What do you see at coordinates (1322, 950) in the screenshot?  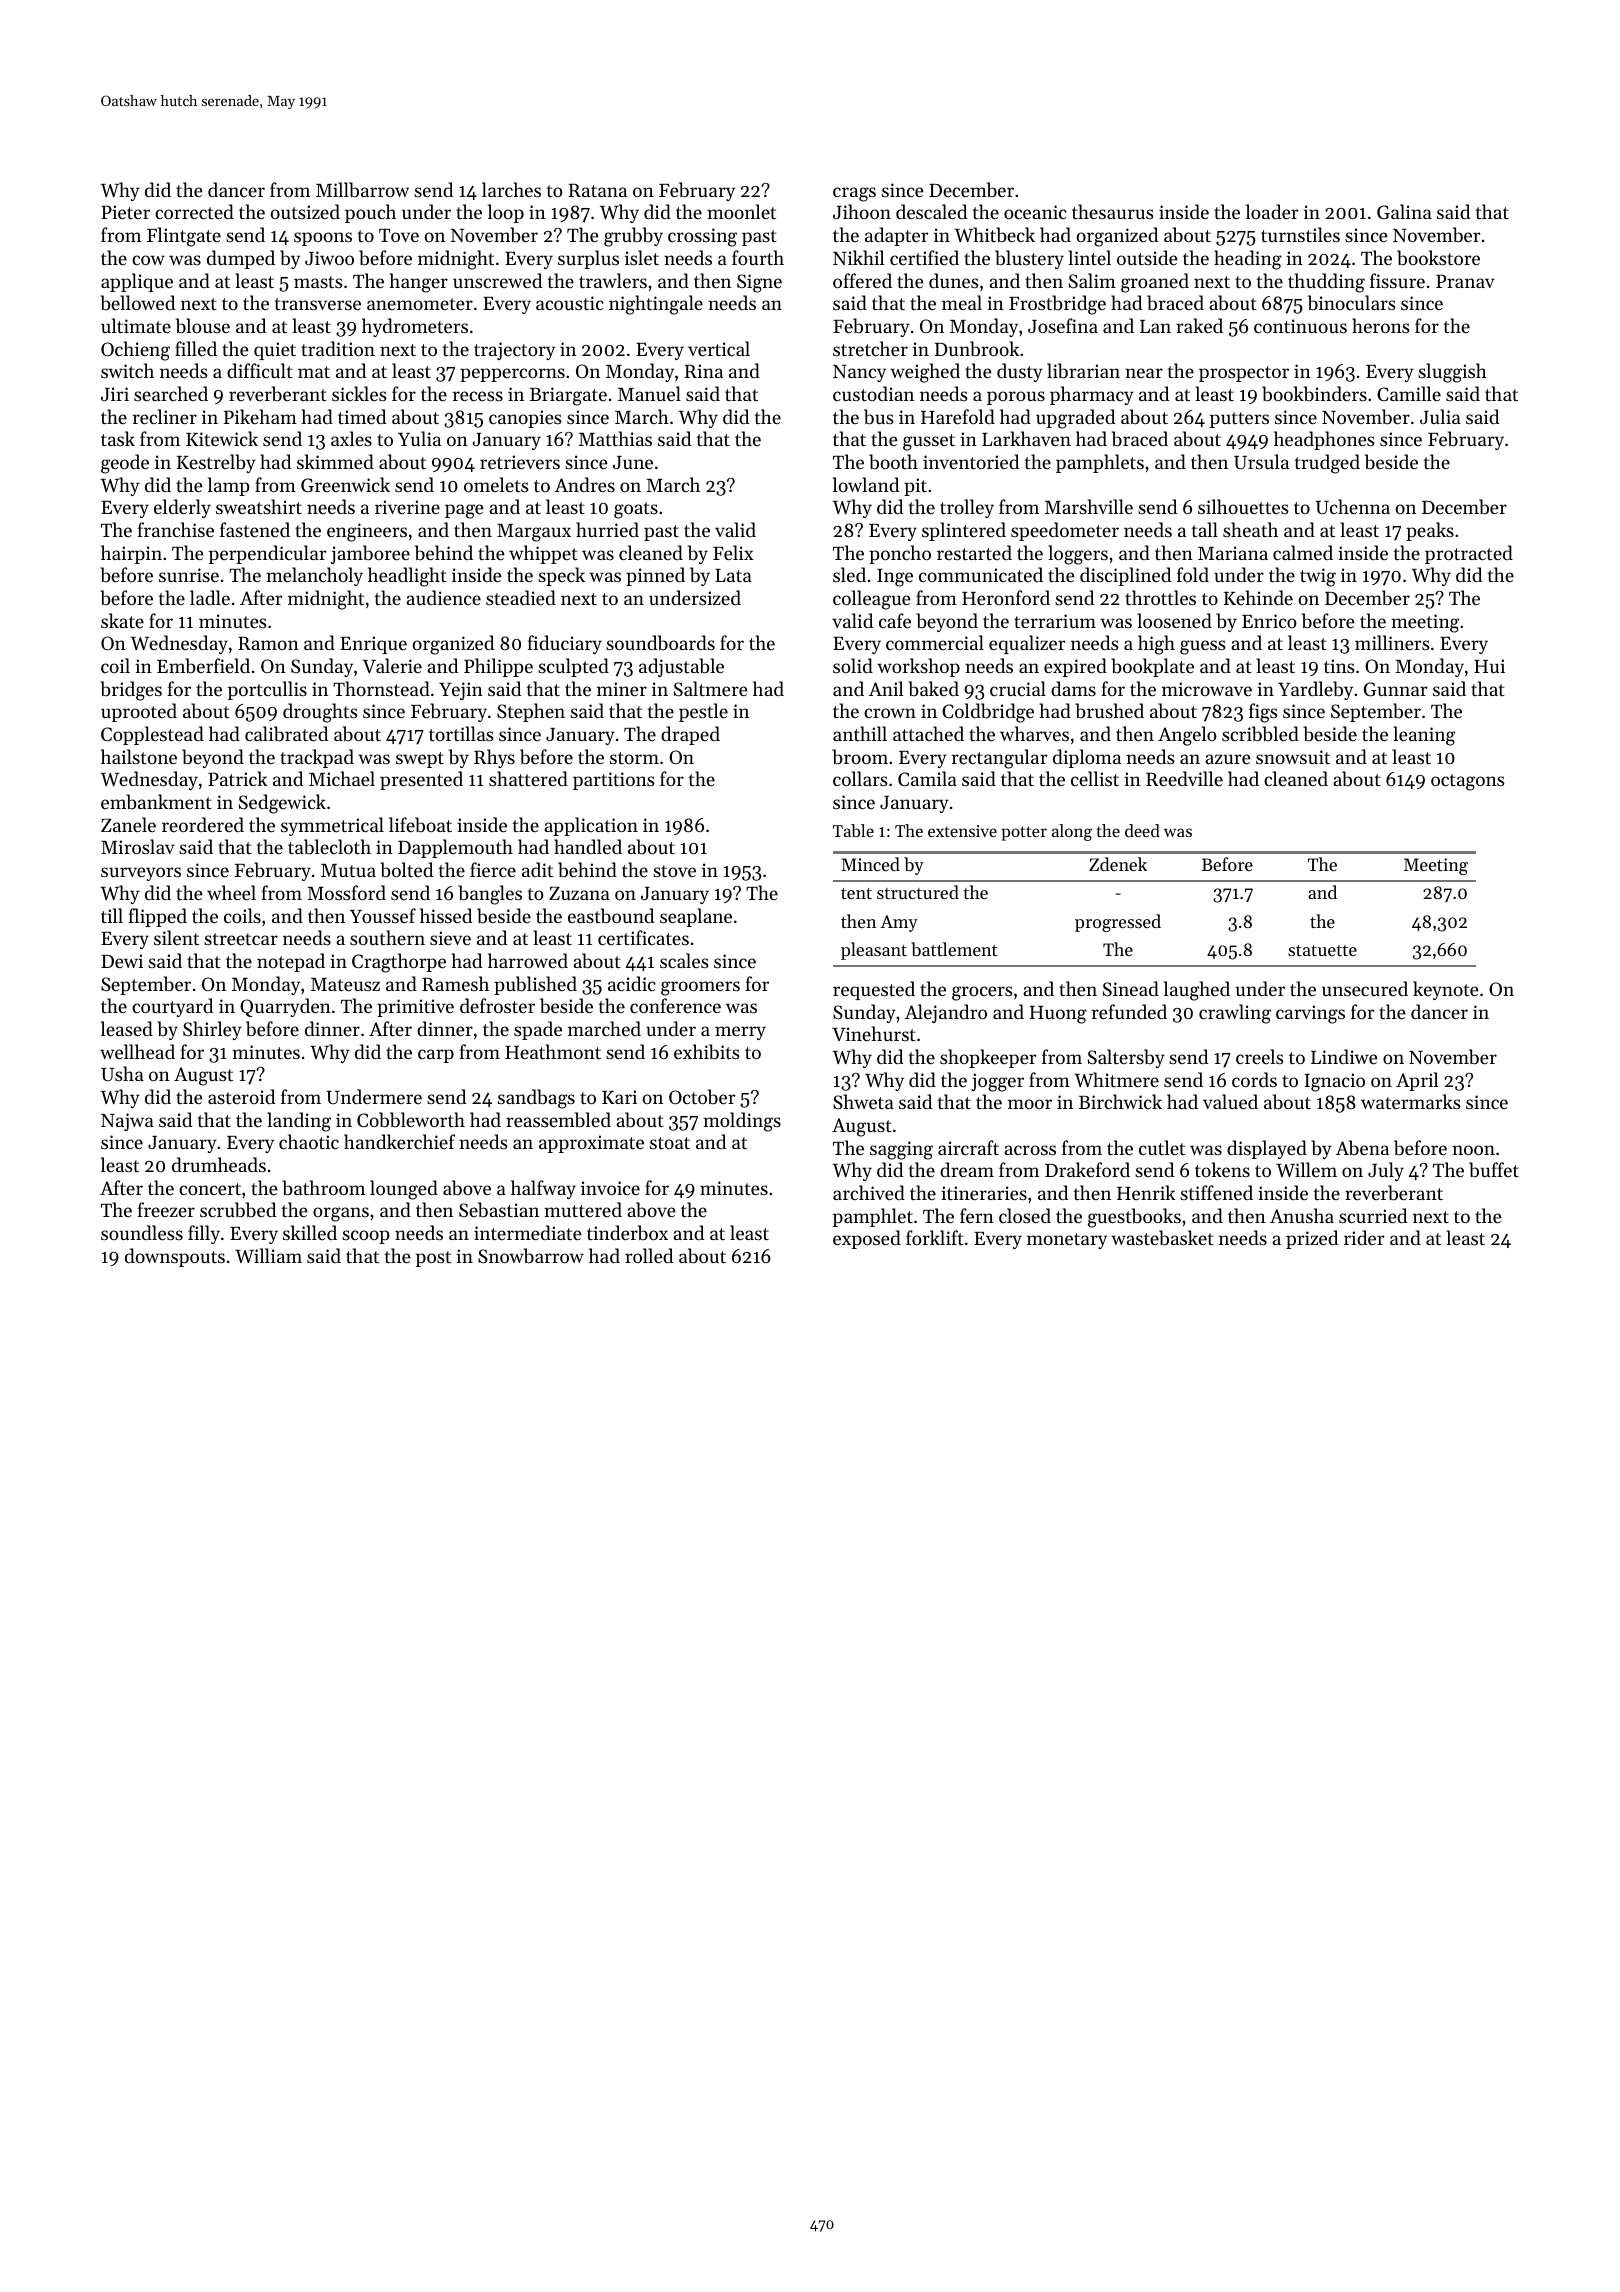 I see `statuette` at bounding box center [1322, 950].
